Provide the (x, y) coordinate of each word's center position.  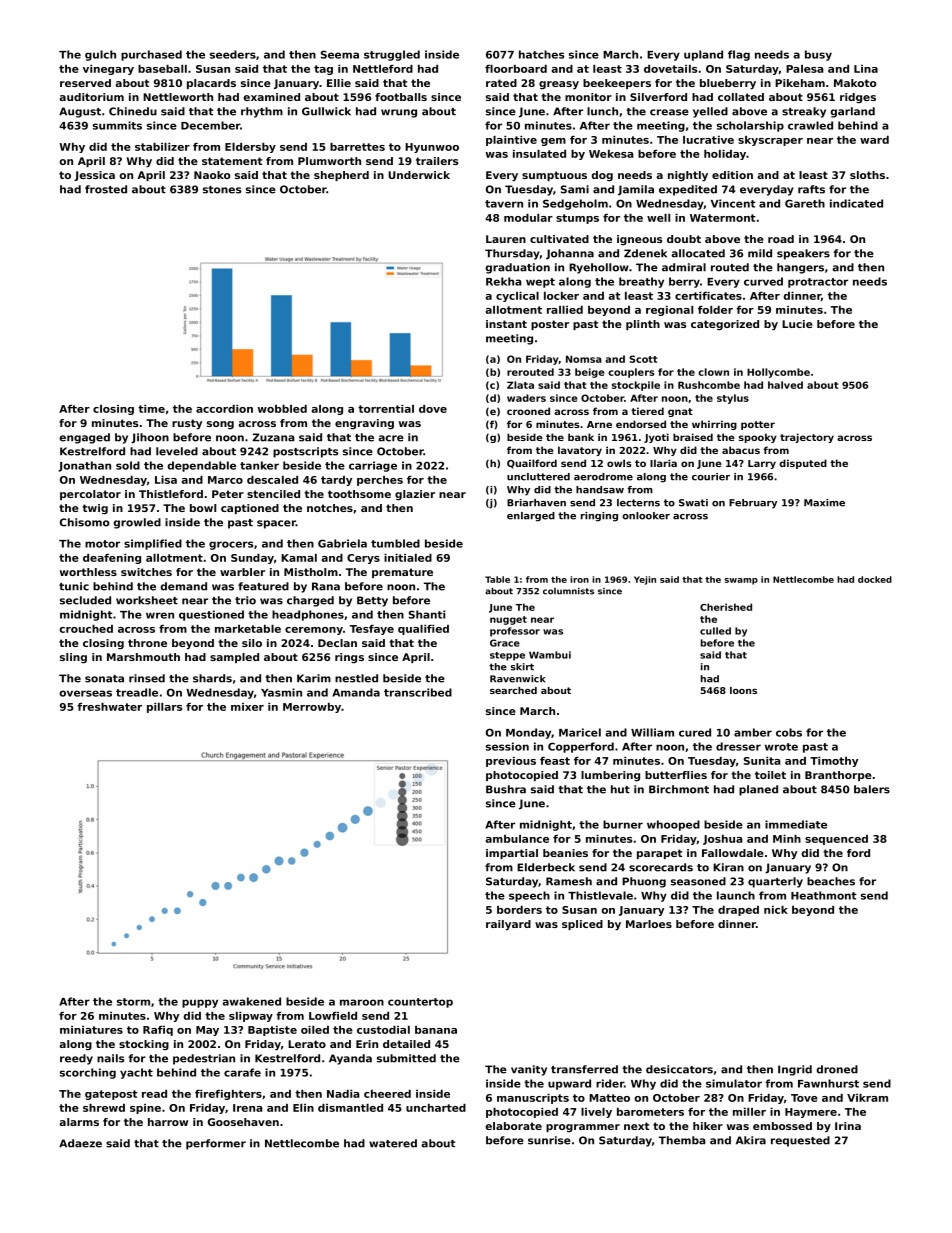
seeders (233, 54)
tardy (336, 481)
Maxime (824, 503)
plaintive (511, 141)
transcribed (418, 692)
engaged (84, 438)
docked (875, 579)
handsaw (600, 490)
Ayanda (350, 1059)
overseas (85, 693)
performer (216, 1144)
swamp (741, 581)
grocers (231, 545)
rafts (811, 189)
